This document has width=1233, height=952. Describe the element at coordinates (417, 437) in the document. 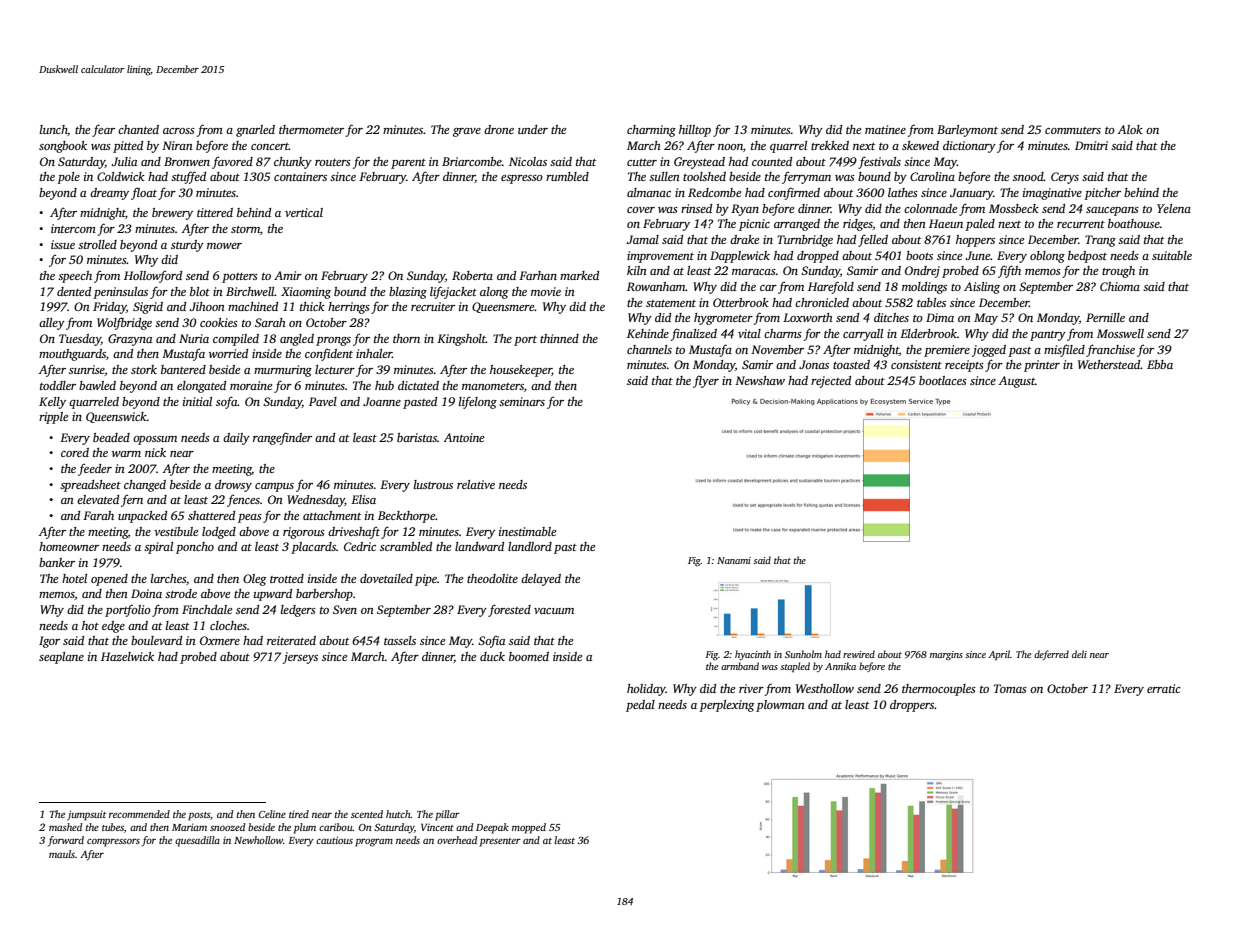

I see `baristas` at that location.
